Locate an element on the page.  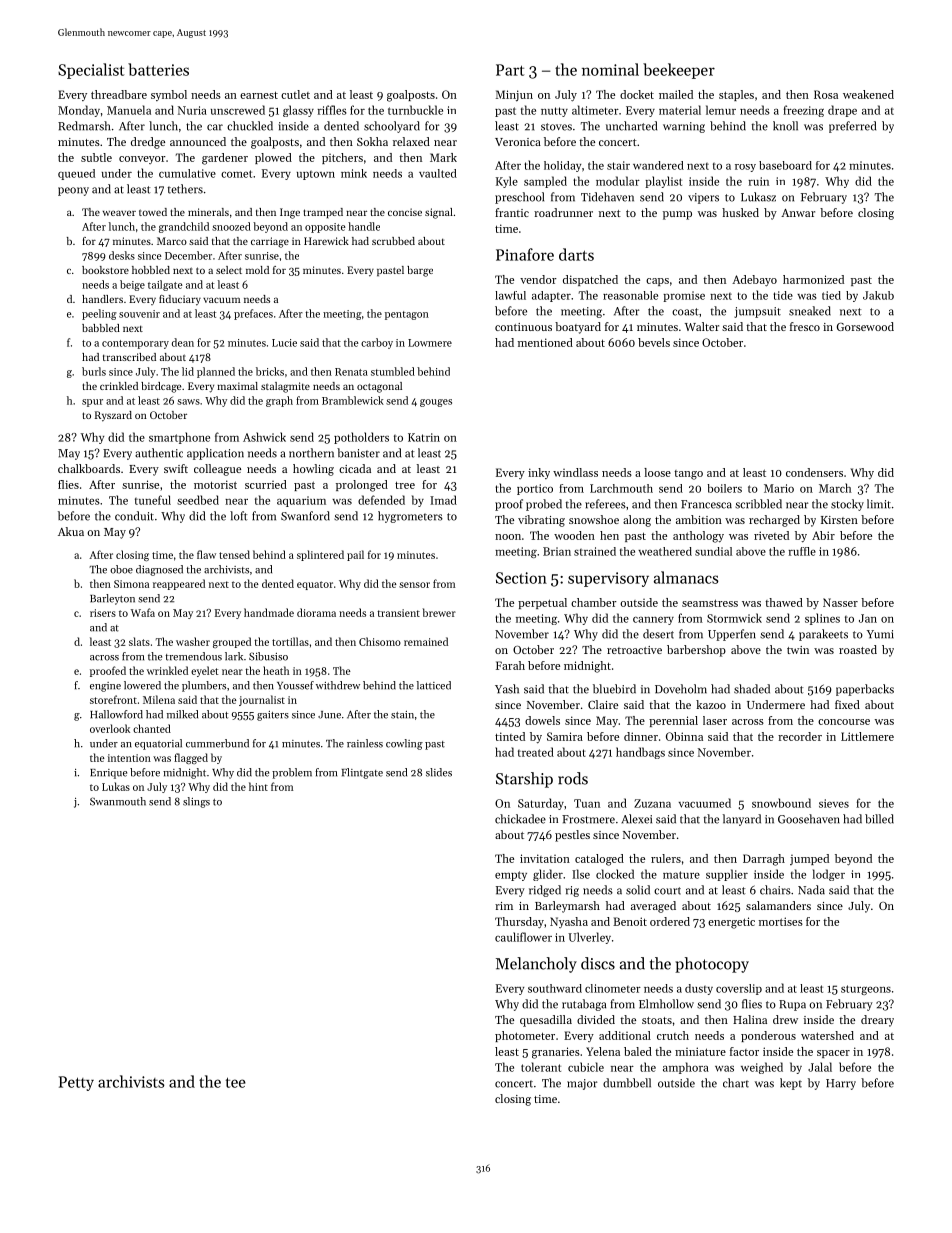
photometer is located at coordinates (525, 1036).
